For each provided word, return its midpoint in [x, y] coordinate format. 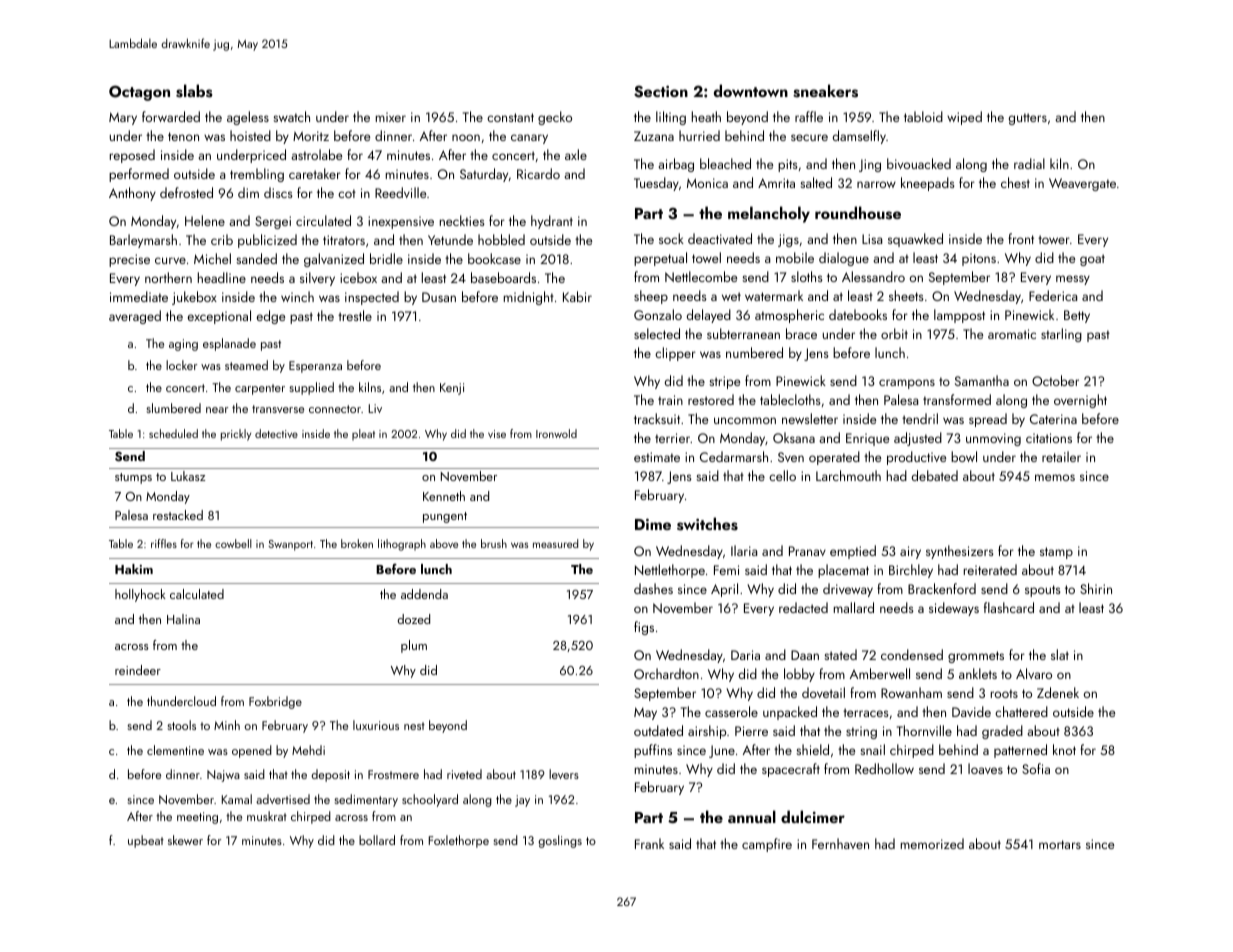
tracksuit [657, 418]
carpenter [260, 389]
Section [661, 91]
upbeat [146, 841]
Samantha [982, 380]
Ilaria [744, 550]
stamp [1056, 553]
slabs [194, 91]
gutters [1028, 119]
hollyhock [140, 595]
